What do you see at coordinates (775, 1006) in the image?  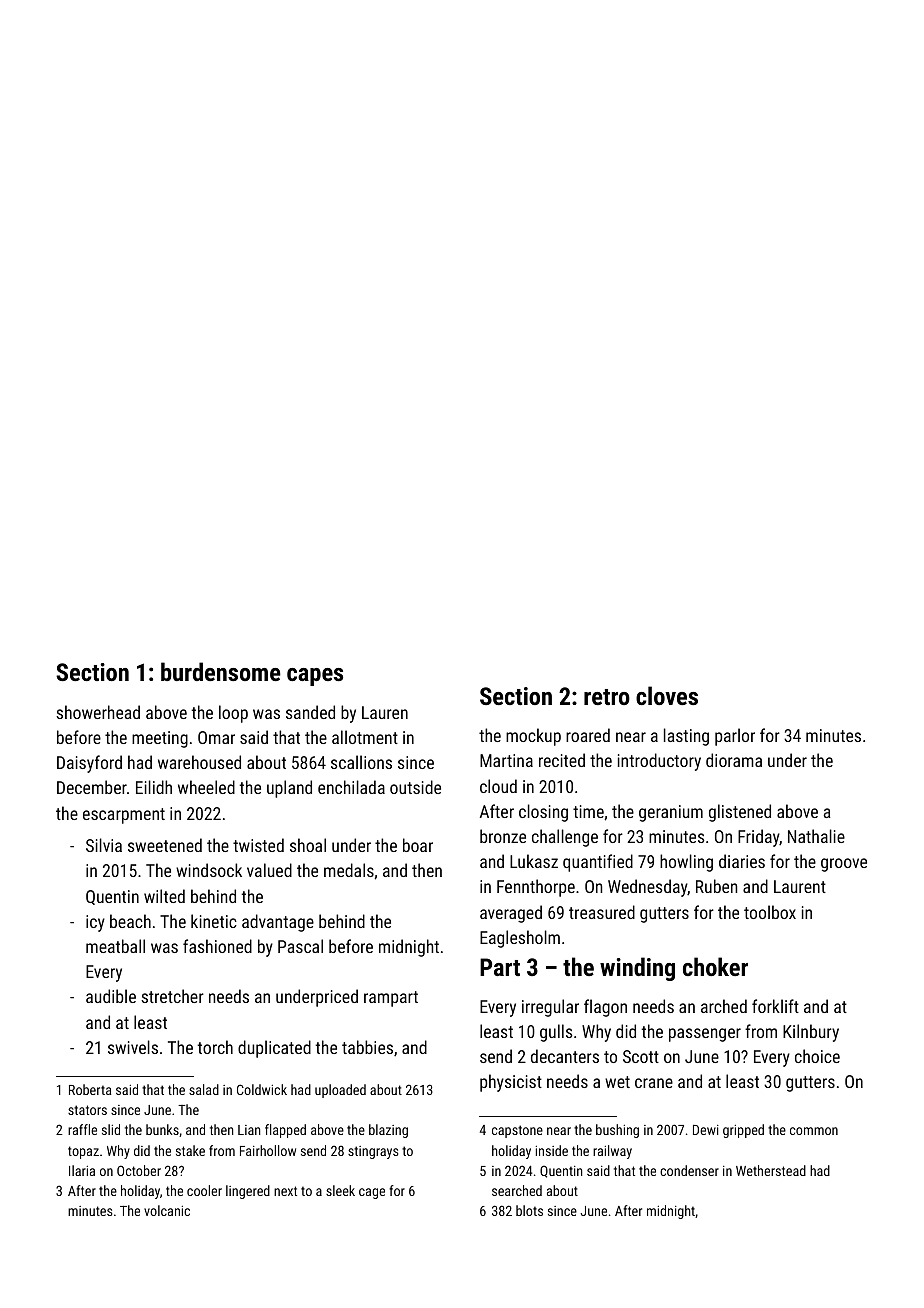 I see `forklift` at bounding box center [775, 1006].
